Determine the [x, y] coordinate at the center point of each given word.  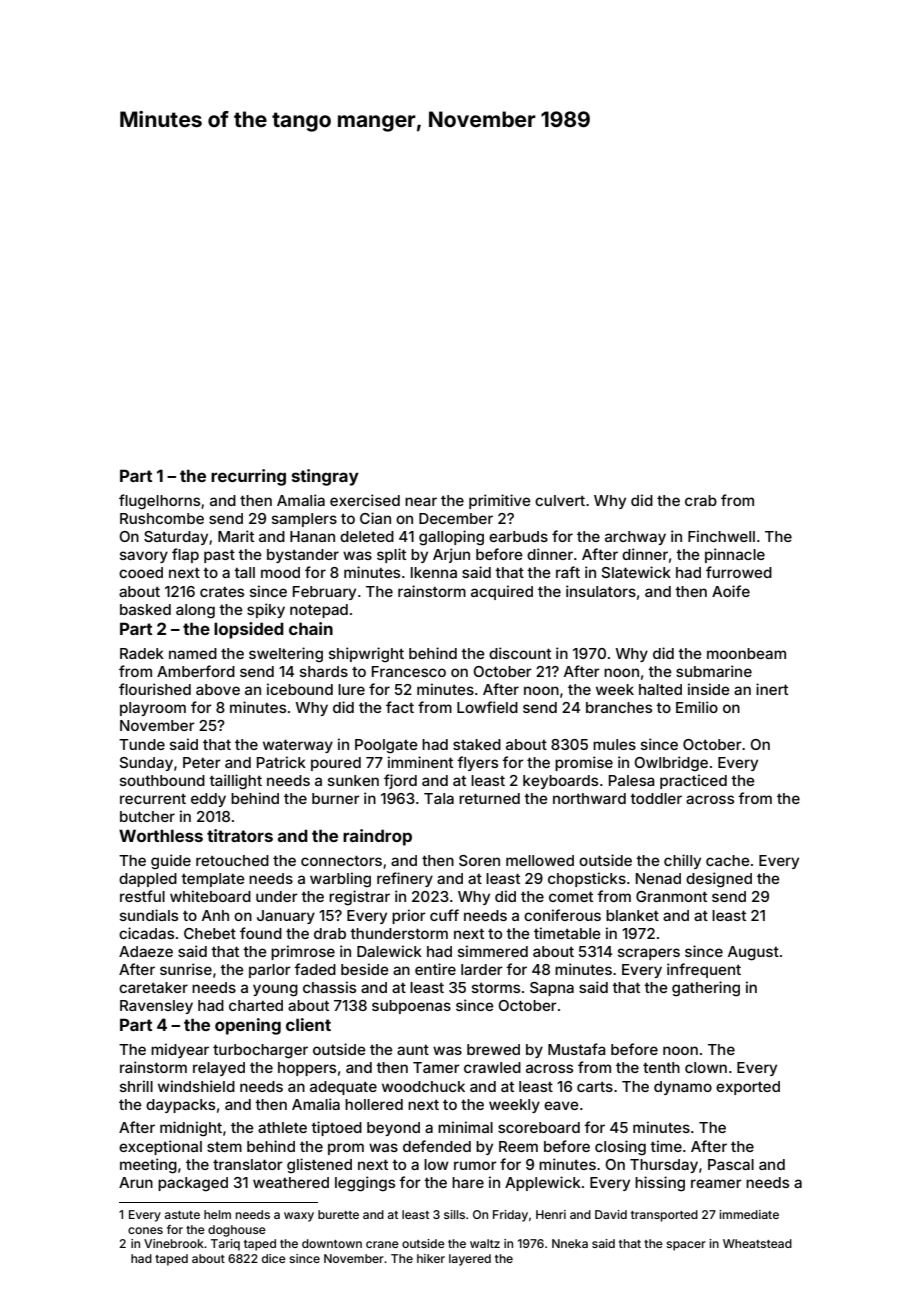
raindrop [377, 837]
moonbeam [746, 653]
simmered [493, 951]
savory [144, 557]
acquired [502, 592]
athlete [282, 1127]
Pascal [731, 1164]
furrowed [739, 572]
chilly [682, 861]
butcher [147, 816]
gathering [706, 989]
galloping [451, 538]
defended [437, 1146]
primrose [303, 952]
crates [222, 592]
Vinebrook [174, 1243]
